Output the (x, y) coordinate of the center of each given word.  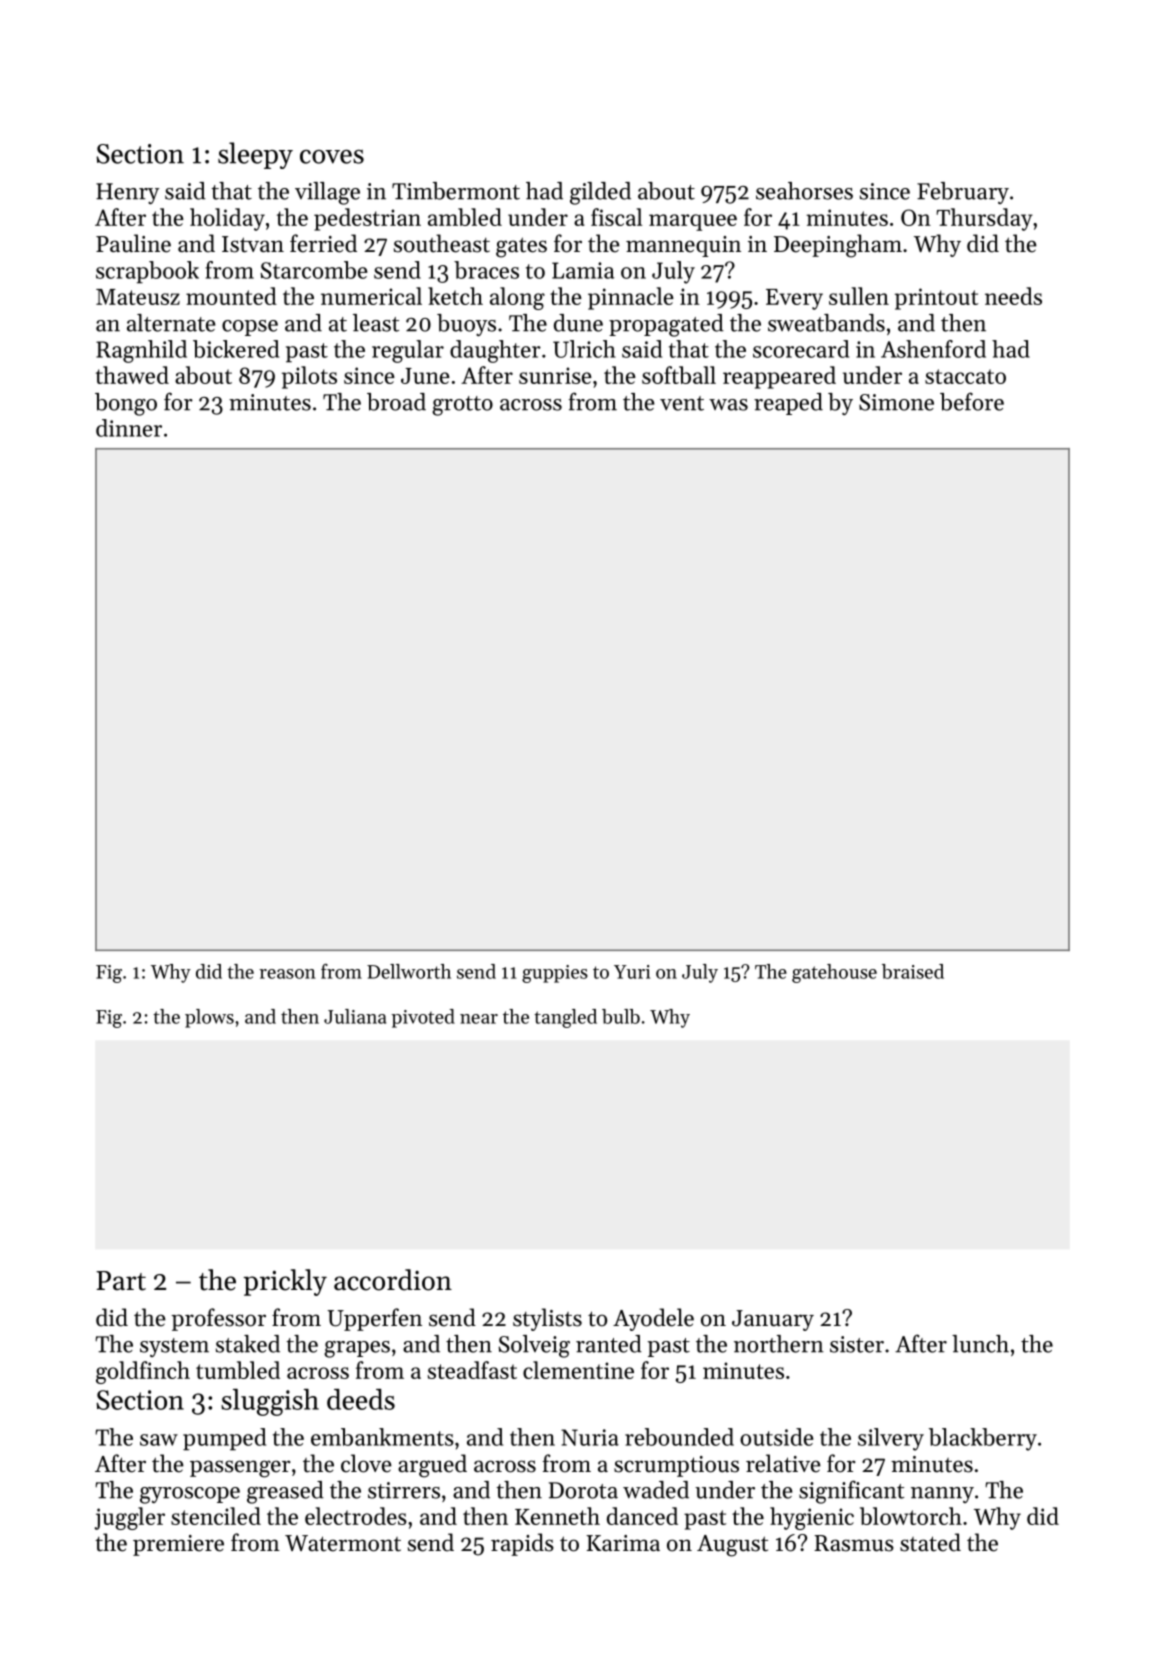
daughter (495, 351)
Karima (623, 1543)
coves (332, 156)
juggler (129, 1518)
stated (930, 1542)
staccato (965, 376)
